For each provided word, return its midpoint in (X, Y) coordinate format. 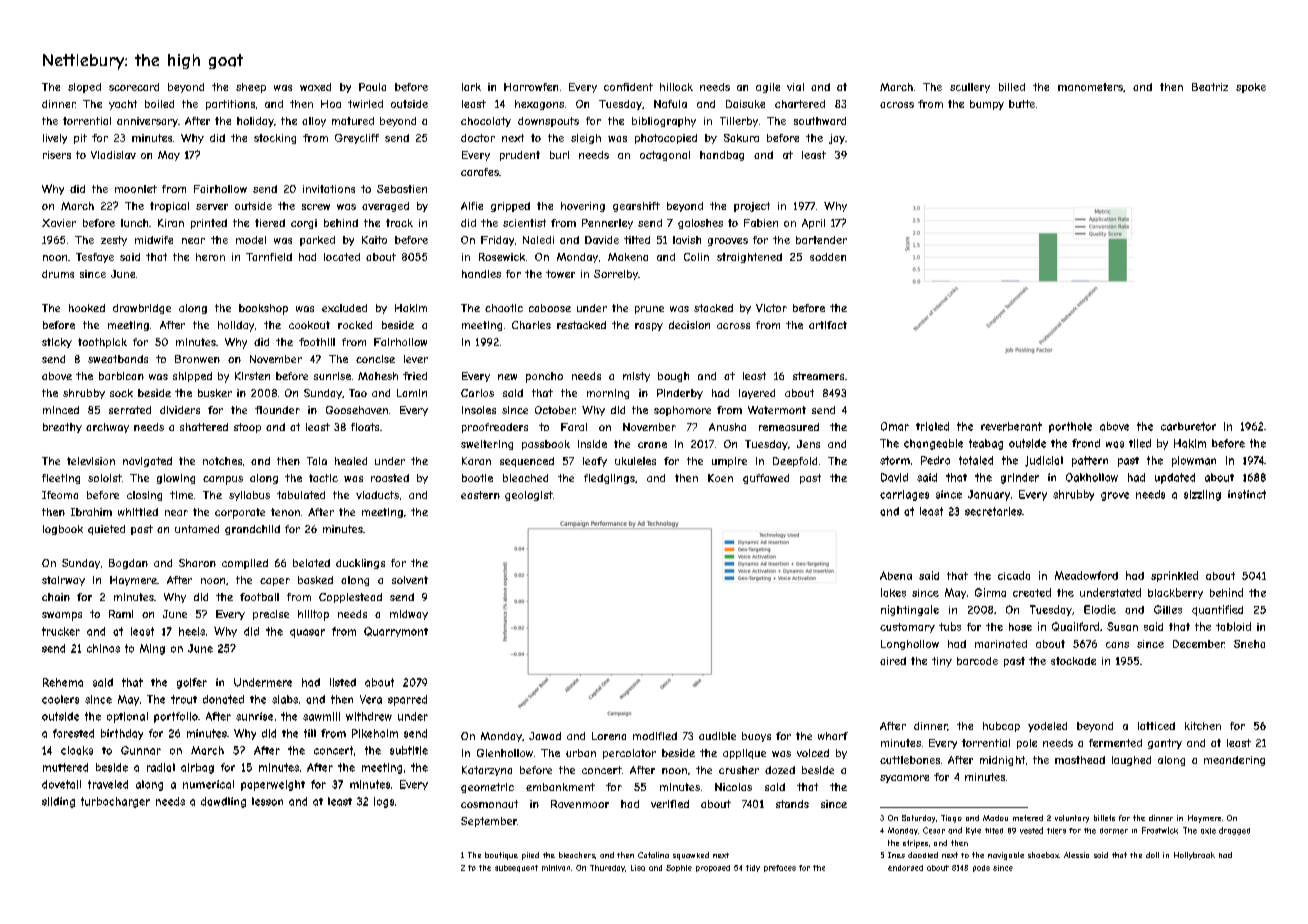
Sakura (741, 138)
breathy (62, 428)
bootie (477, 478)
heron (210, 257)
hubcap (1001, 727)
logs (384, 802)
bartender (821, 240)
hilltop (313, 615)
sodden (828, 257)
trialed (932, 426)
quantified (1217, 610)
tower (560, 274)
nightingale (910, 610)
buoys (756, 737)
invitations (329, 189)
